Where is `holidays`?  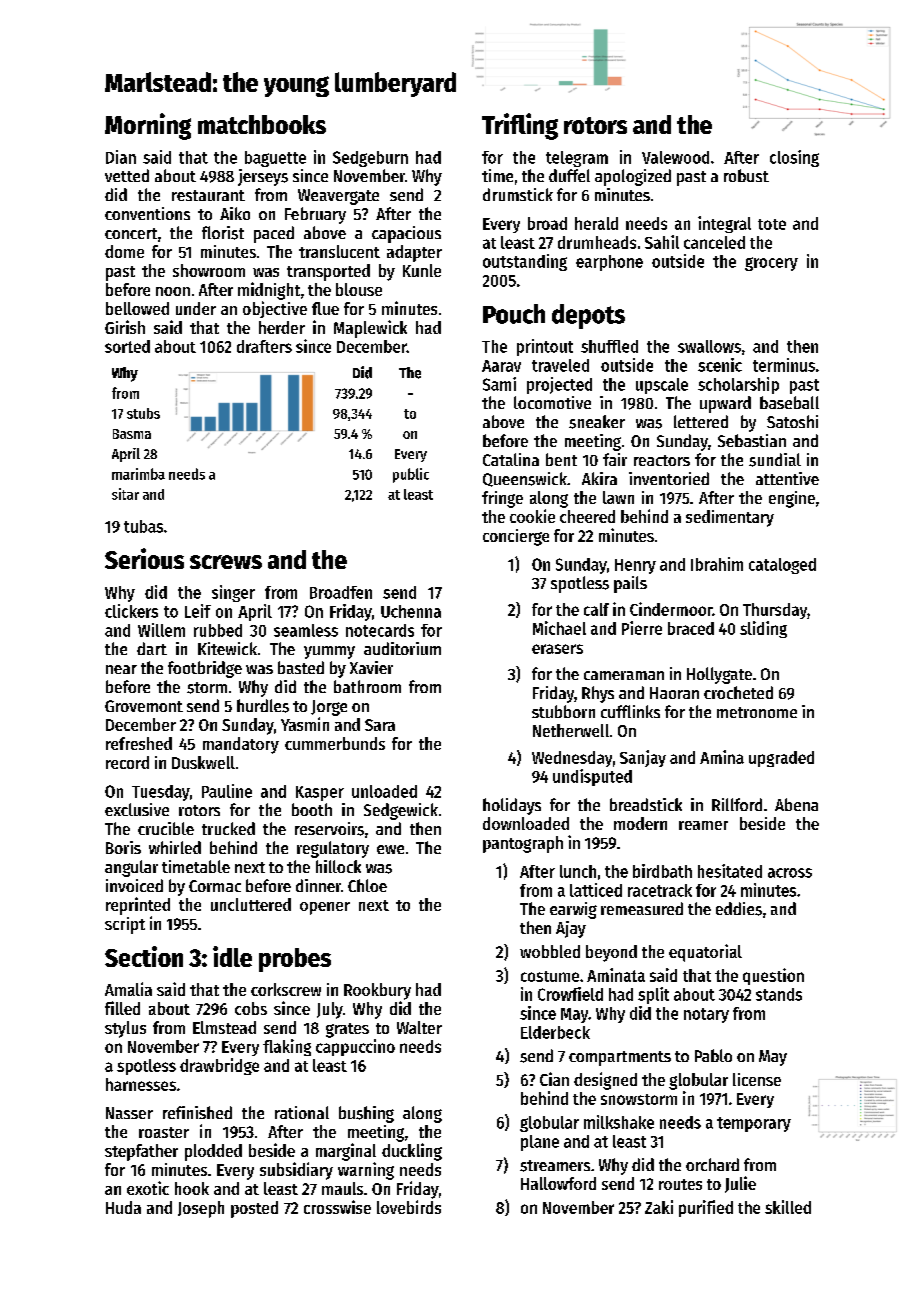 holidays is located at coordinates (512, 806).
